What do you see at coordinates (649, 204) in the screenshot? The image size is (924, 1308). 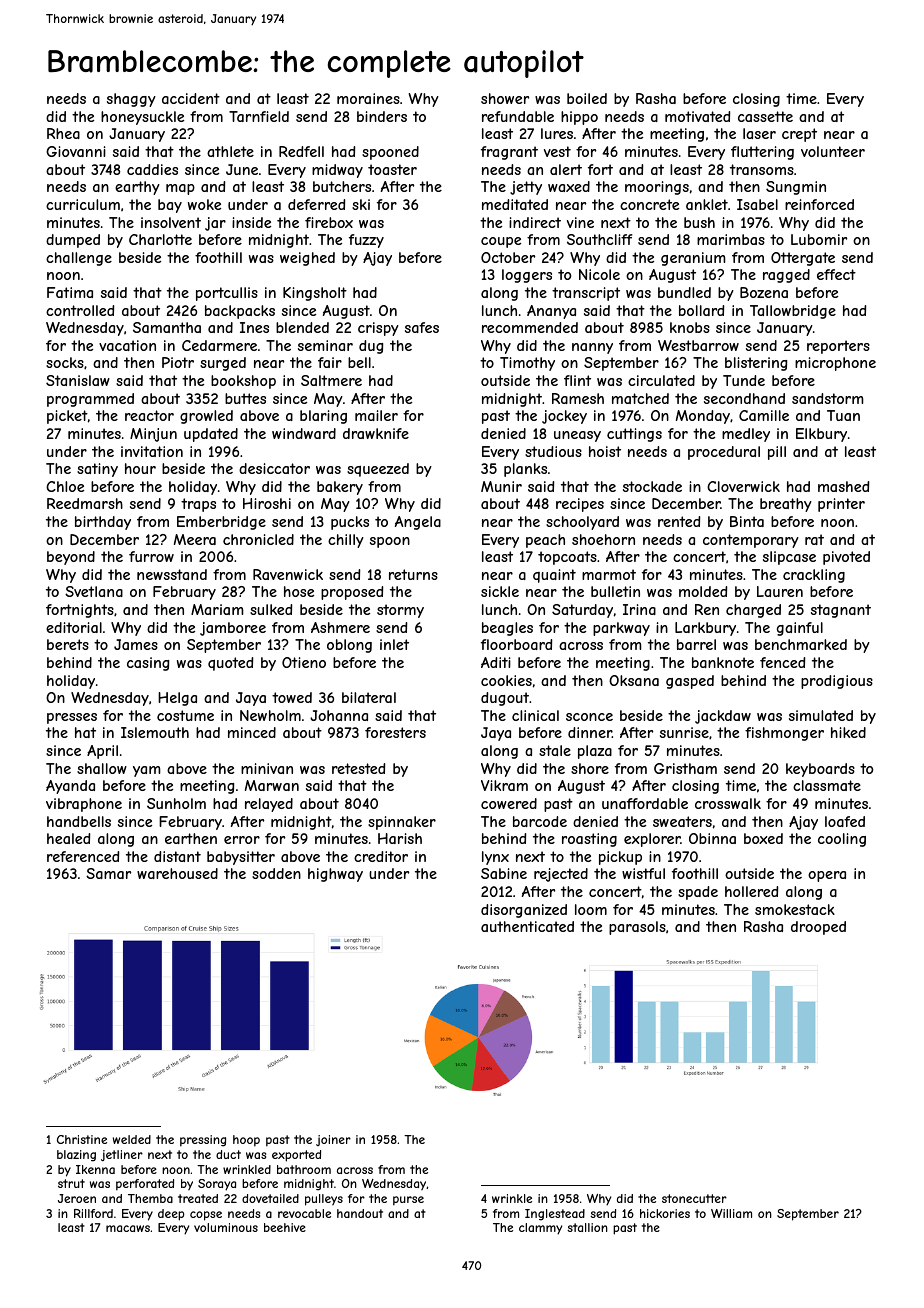 I see `concrete` at bounding box center [649, 204].
